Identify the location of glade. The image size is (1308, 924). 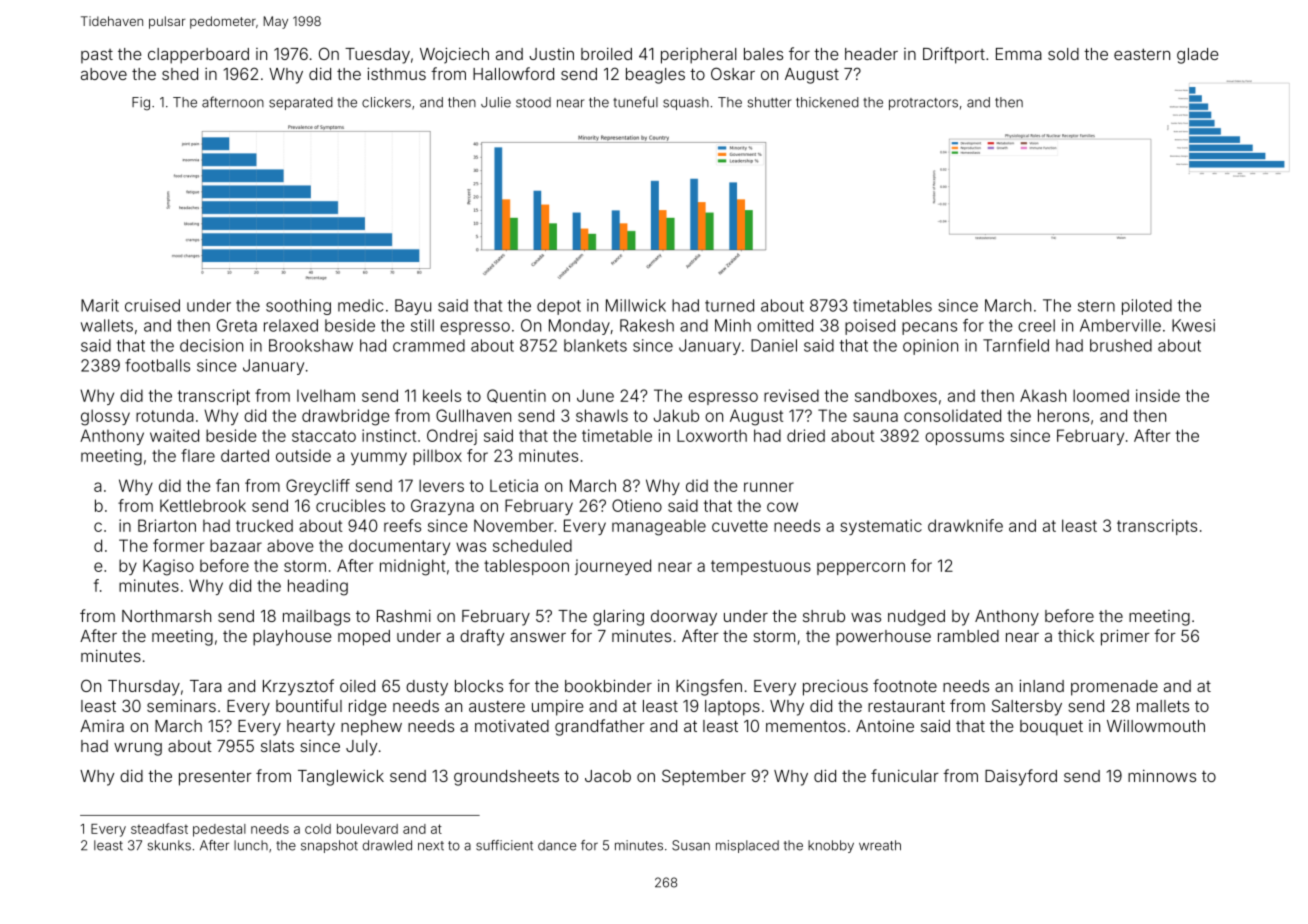
(1197, 56).
